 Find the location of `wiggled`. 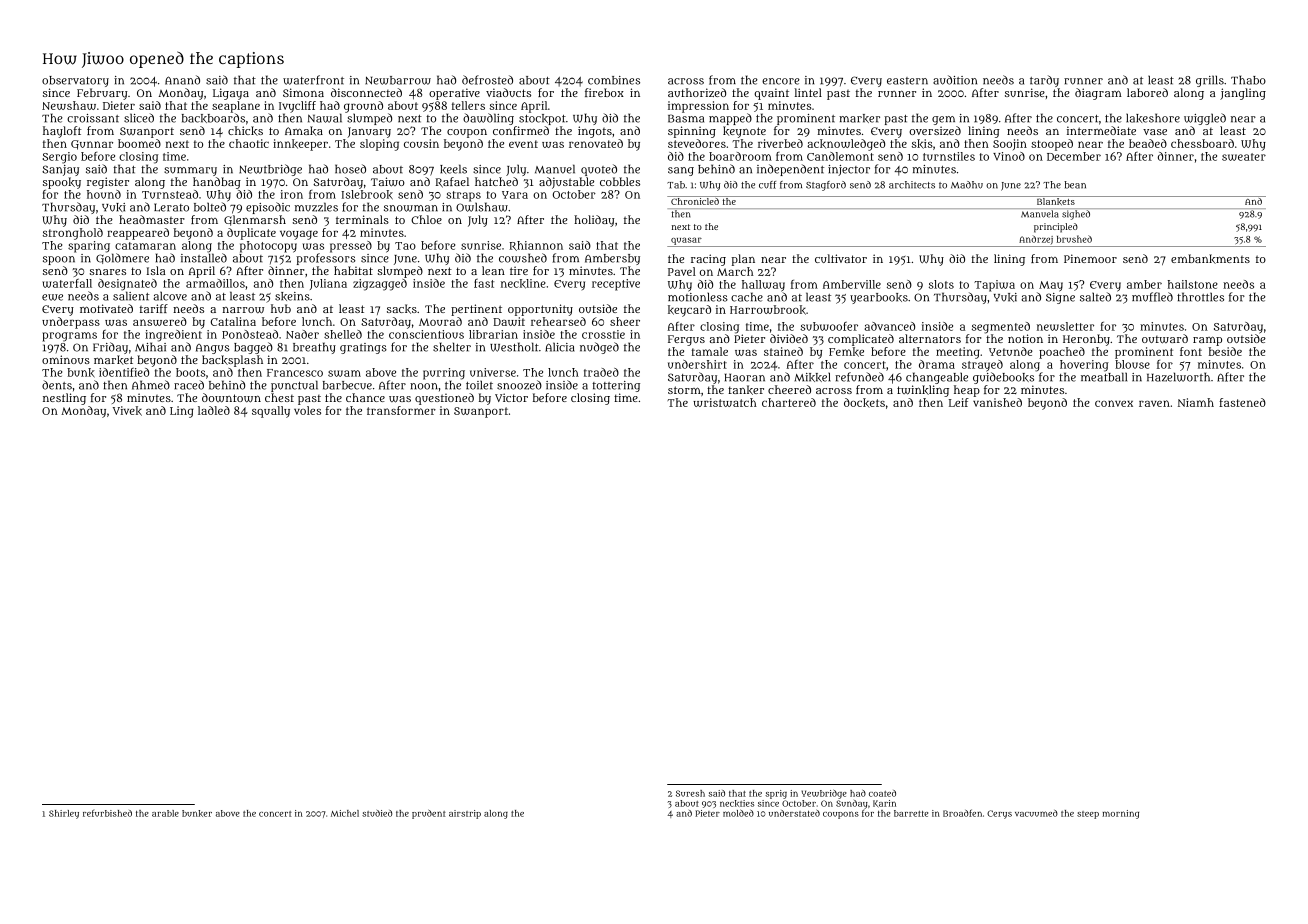

wiggled is located at coordinates (1205, 119).
